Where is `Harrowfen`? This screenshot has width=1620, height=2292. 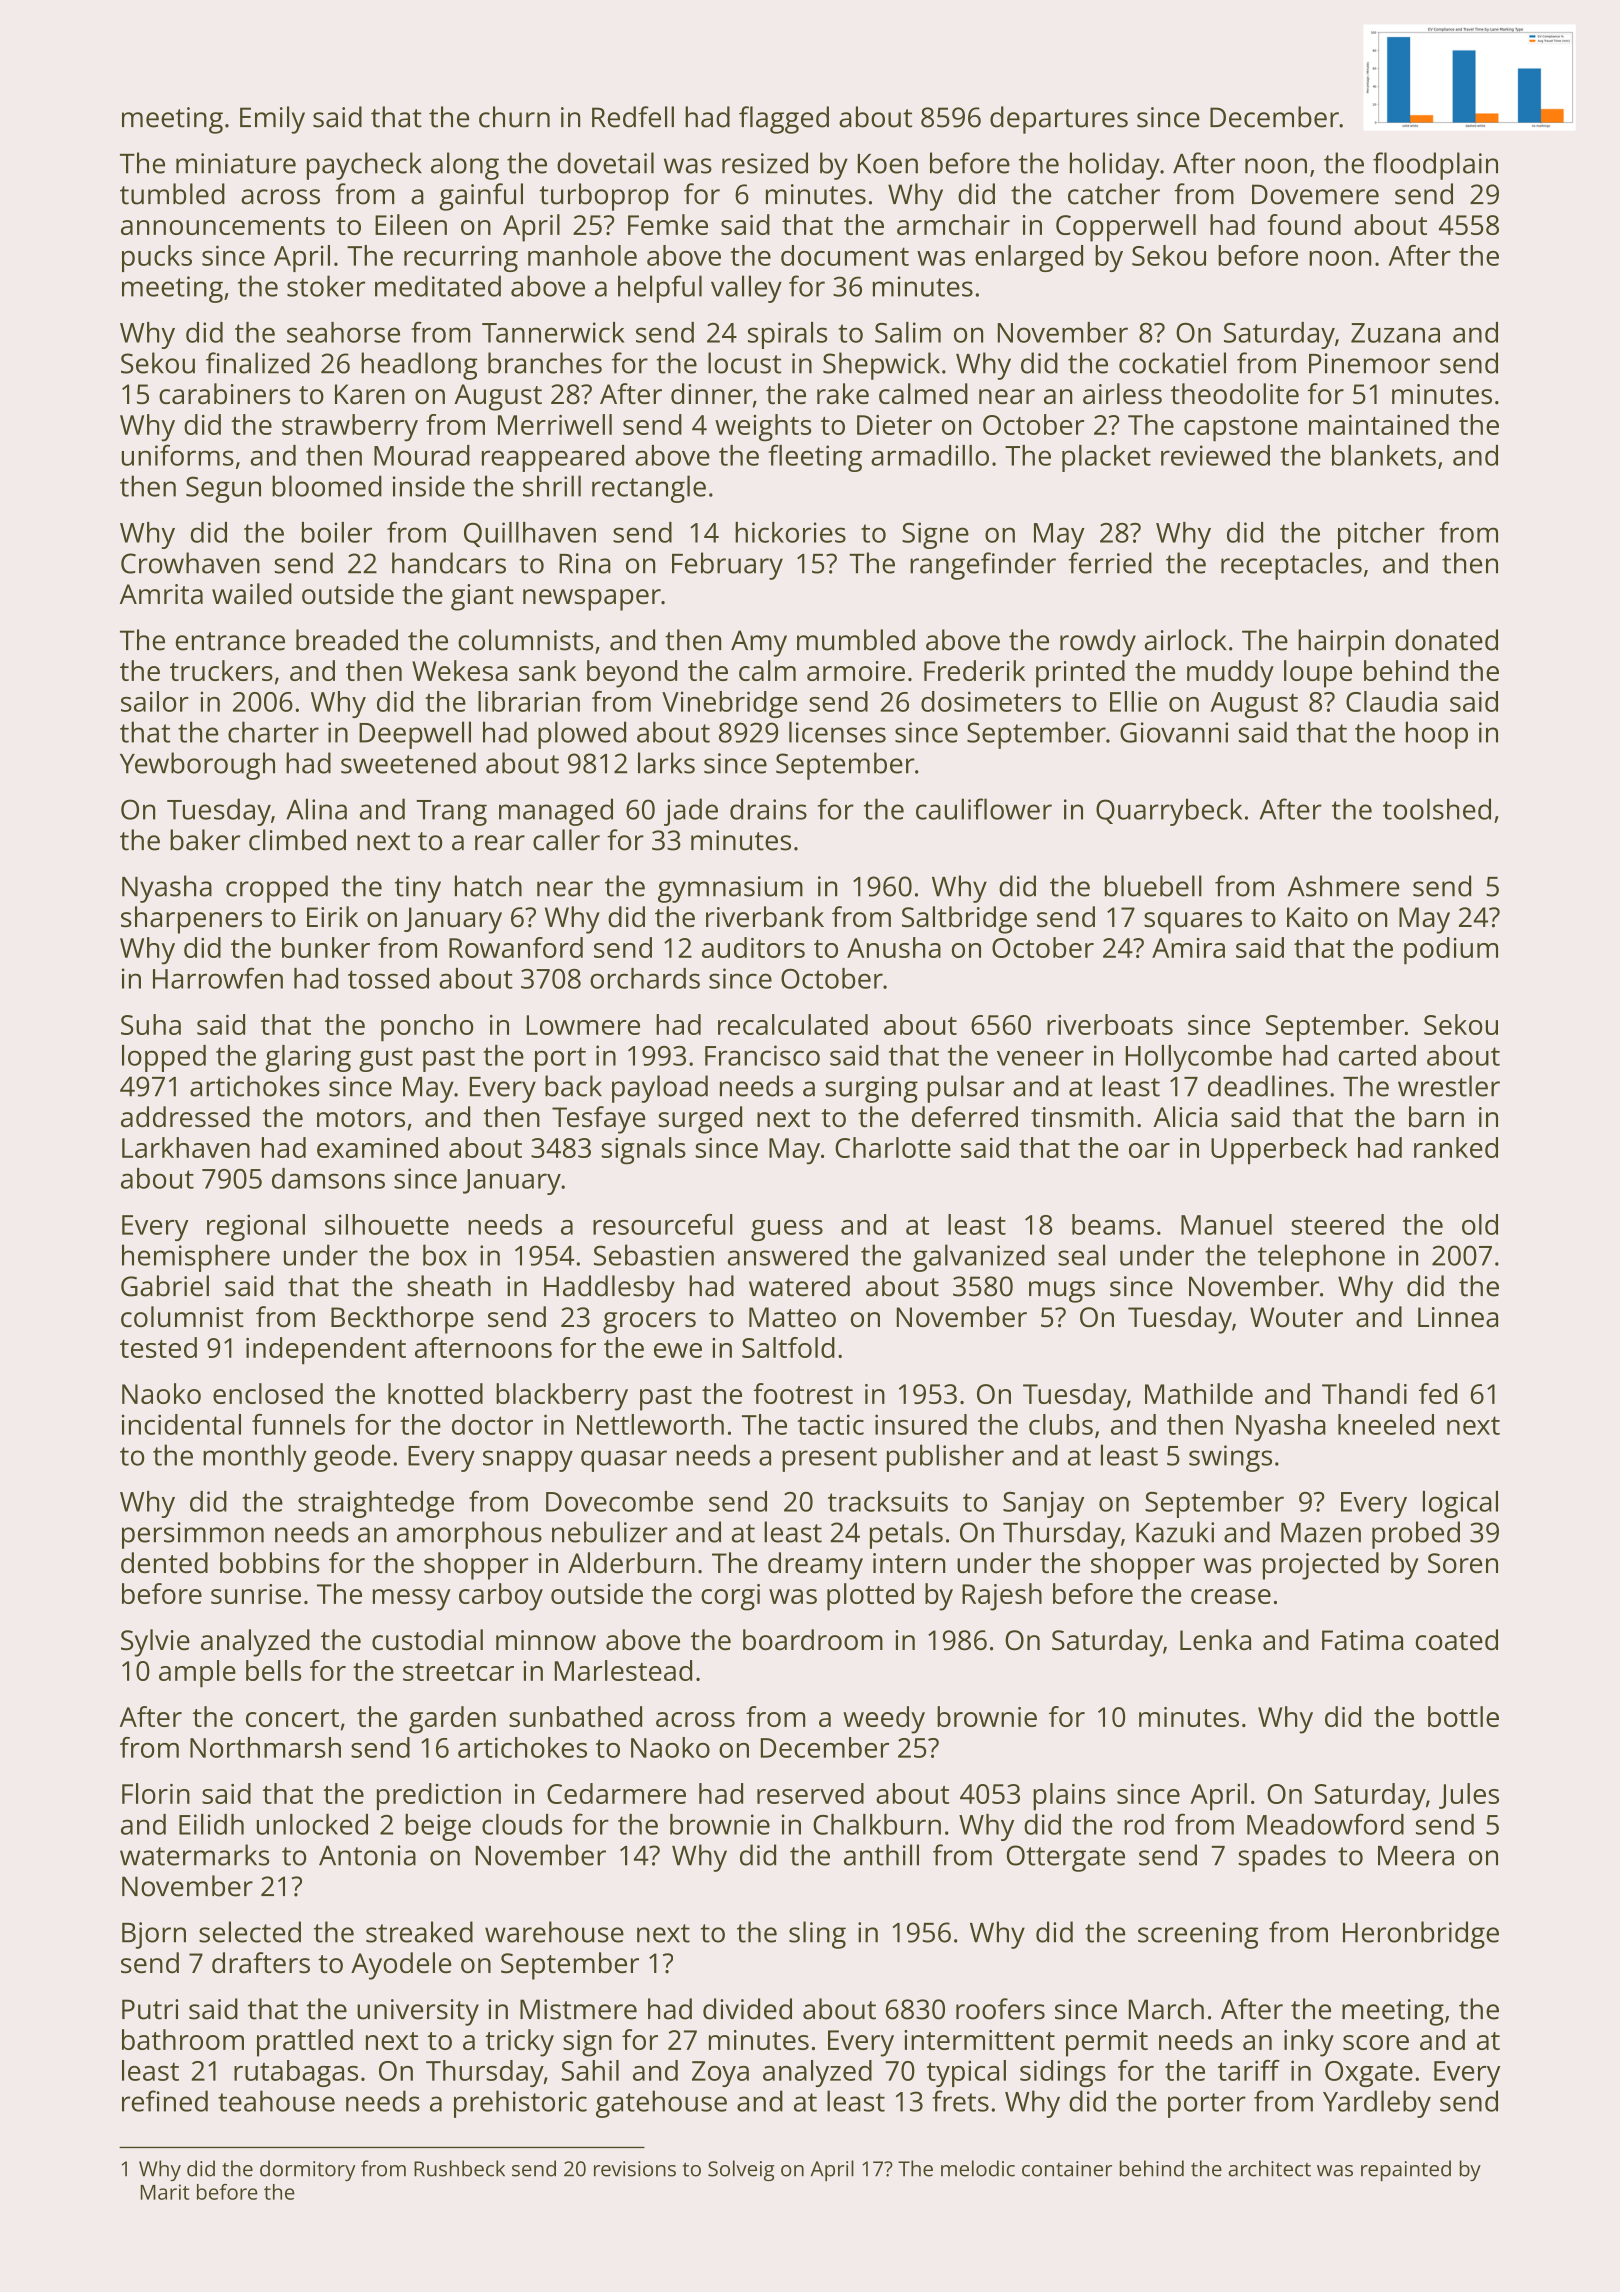 Harrowfen is located at coordinates (218, 978).
